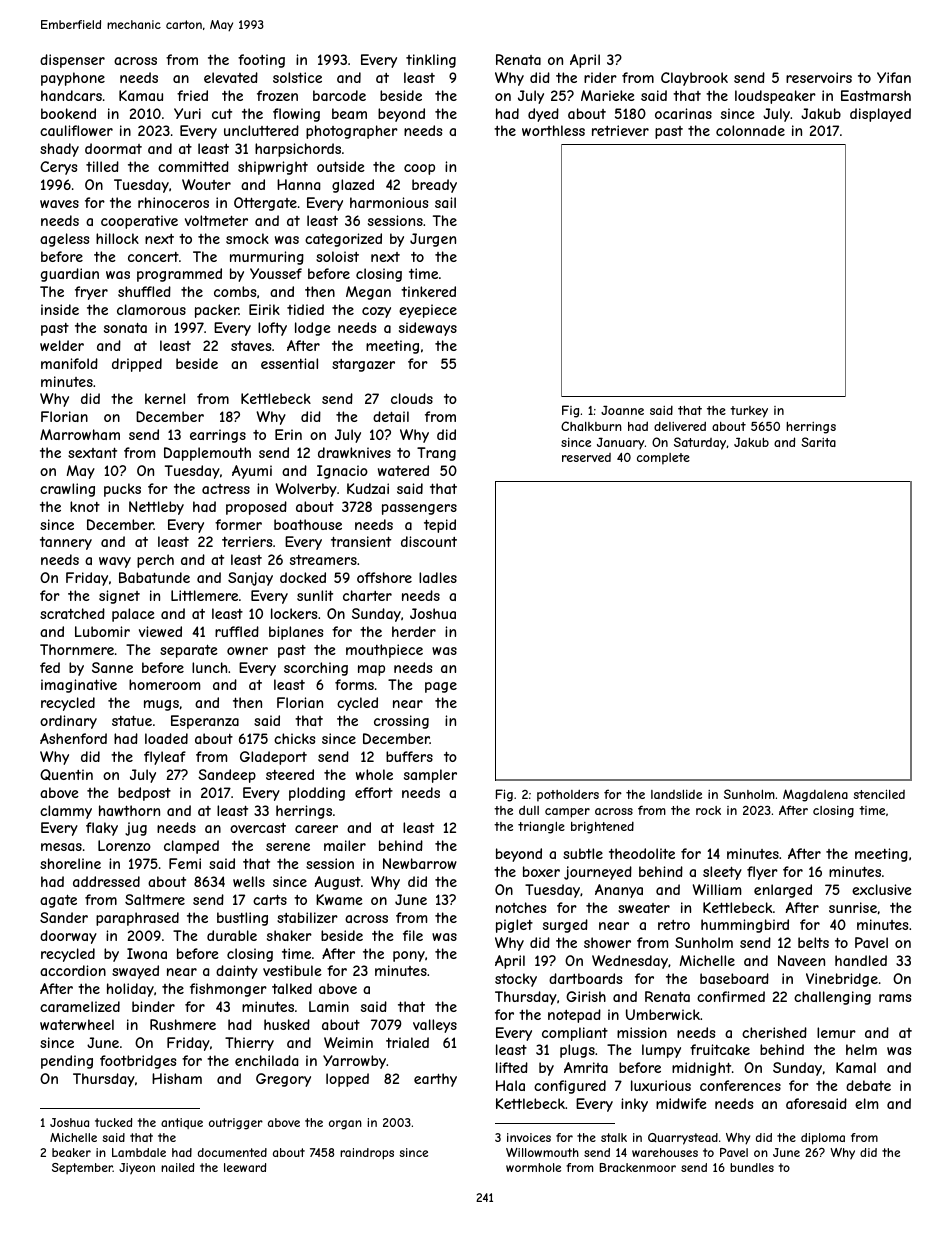 Image resolution: width=952 pixels, height=1233 pixels. Describe the element at coordinates (414, 631) in the screenshot. I see `herder` at that location.
